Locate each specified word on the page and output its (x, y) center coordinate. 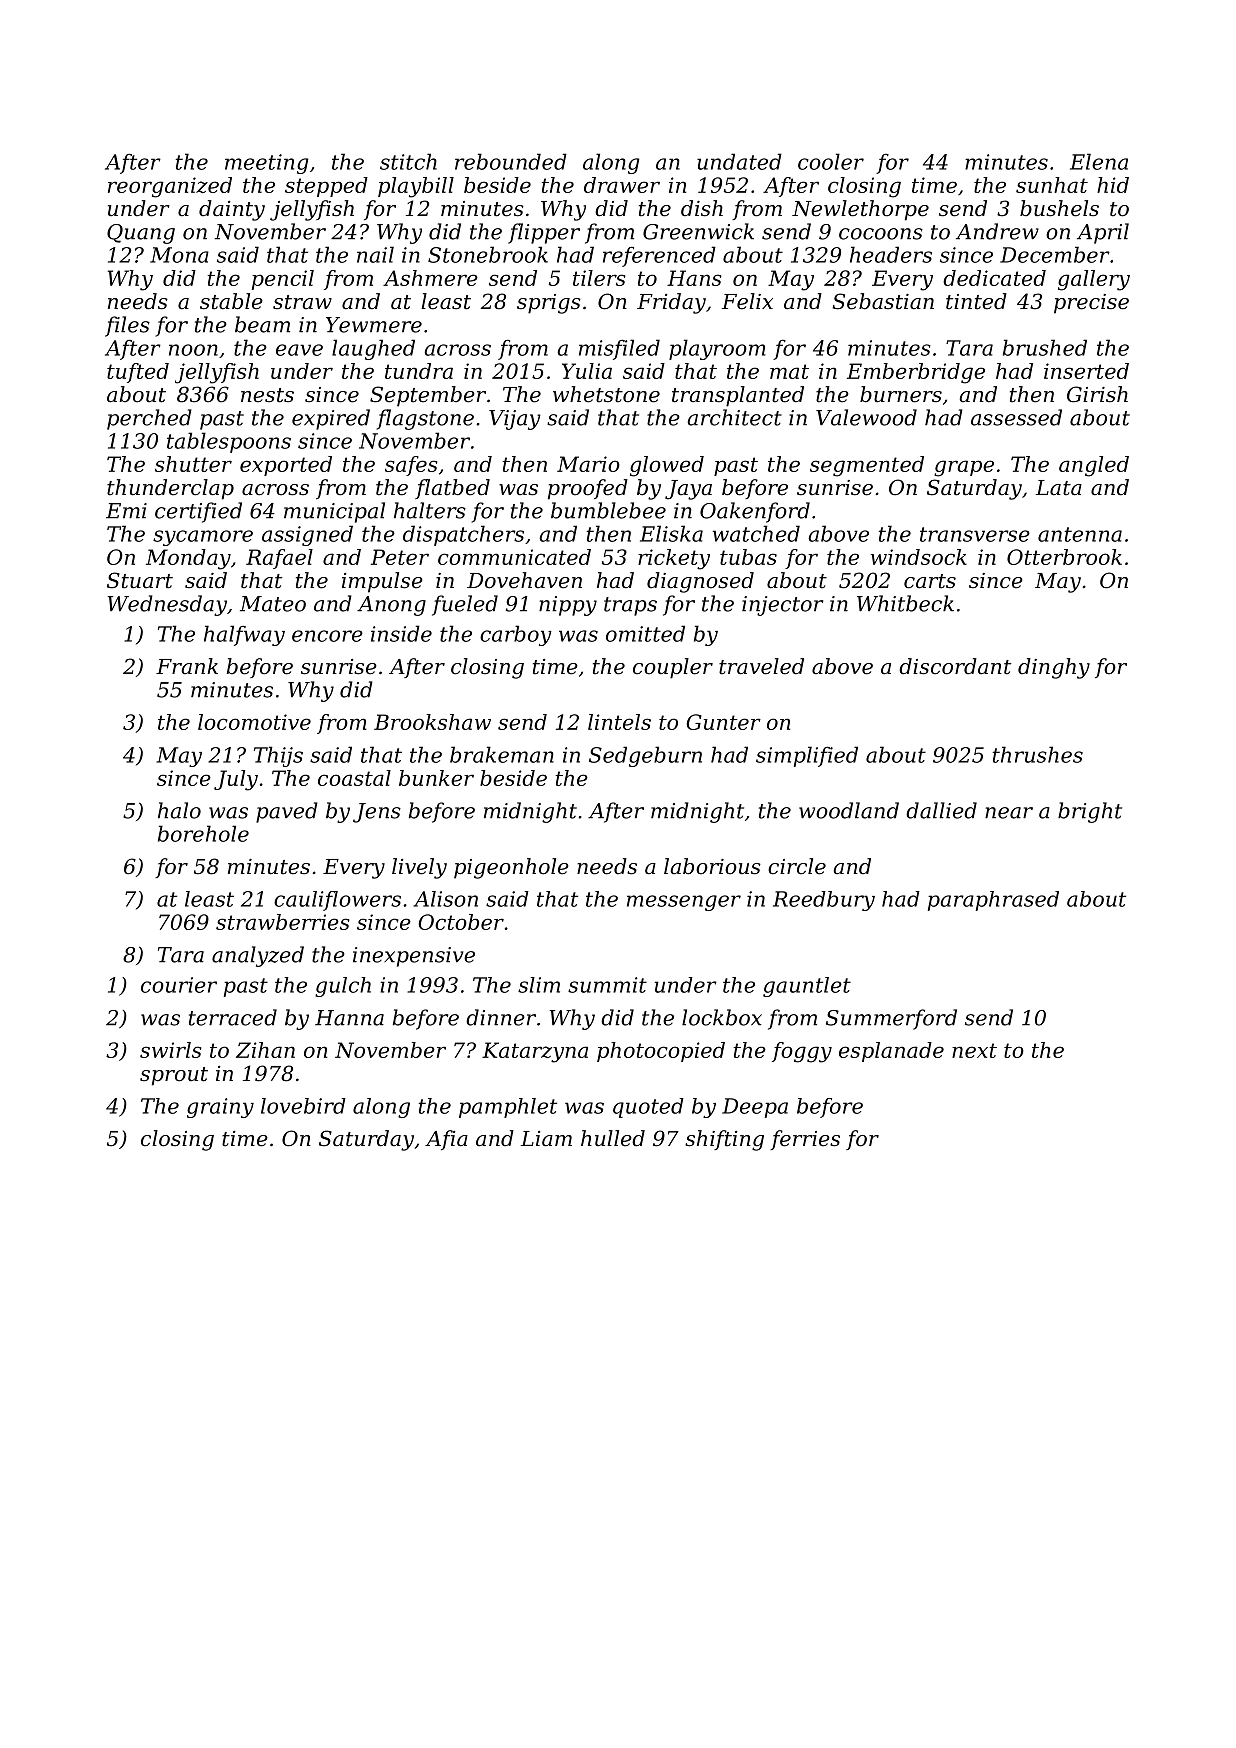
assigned (307, 535)
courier (179, 985)
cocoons (881, 234)
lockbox (722, 1017)
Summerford (891, 1019)
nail (375, 254)
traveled (761, 666)
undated (739, 161)
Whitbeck (905, 603)
